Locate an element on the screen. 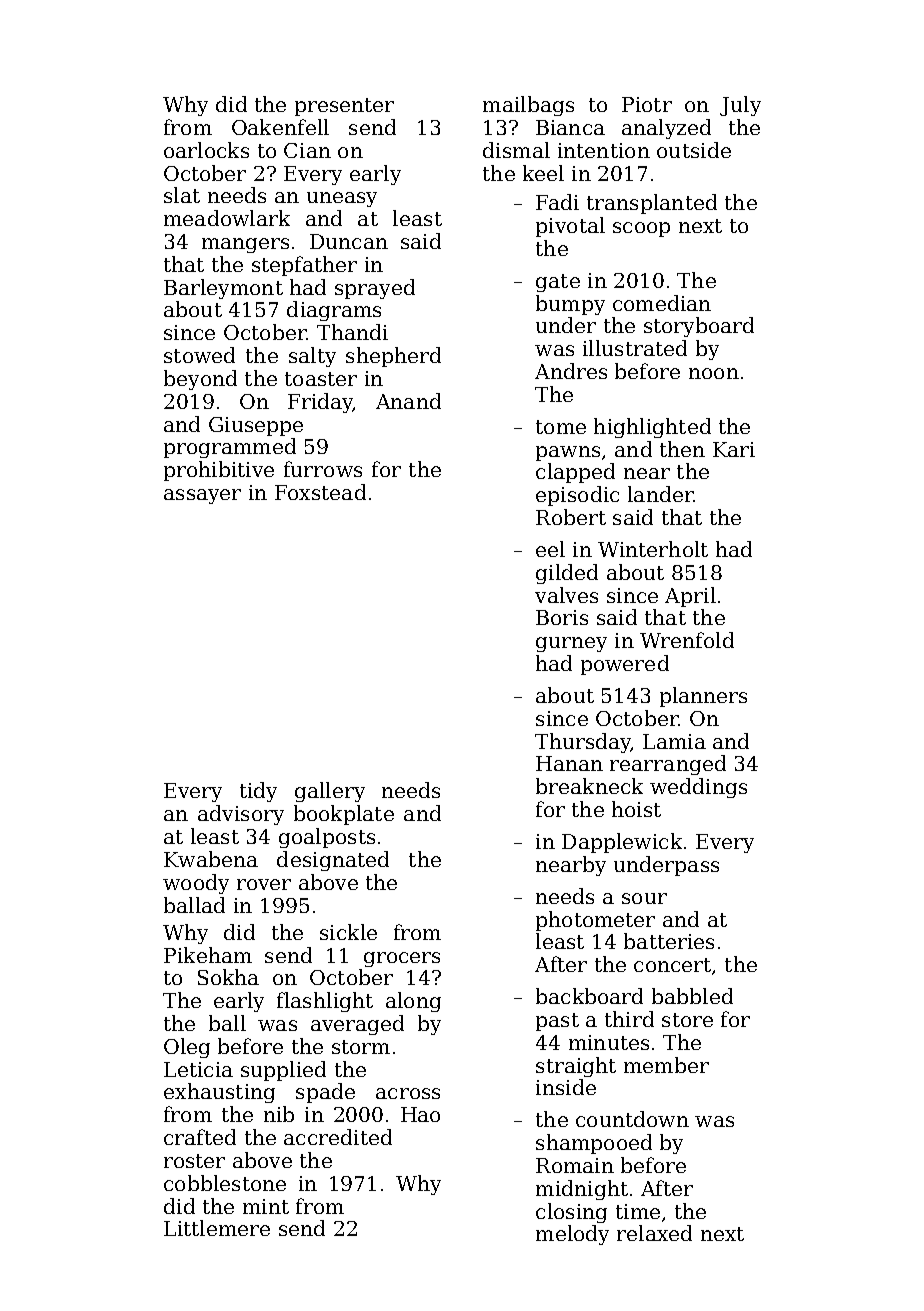 Image resolution: width=924 pixels, height=1311 pixels. grocers is located at coordinates (402, 959).
